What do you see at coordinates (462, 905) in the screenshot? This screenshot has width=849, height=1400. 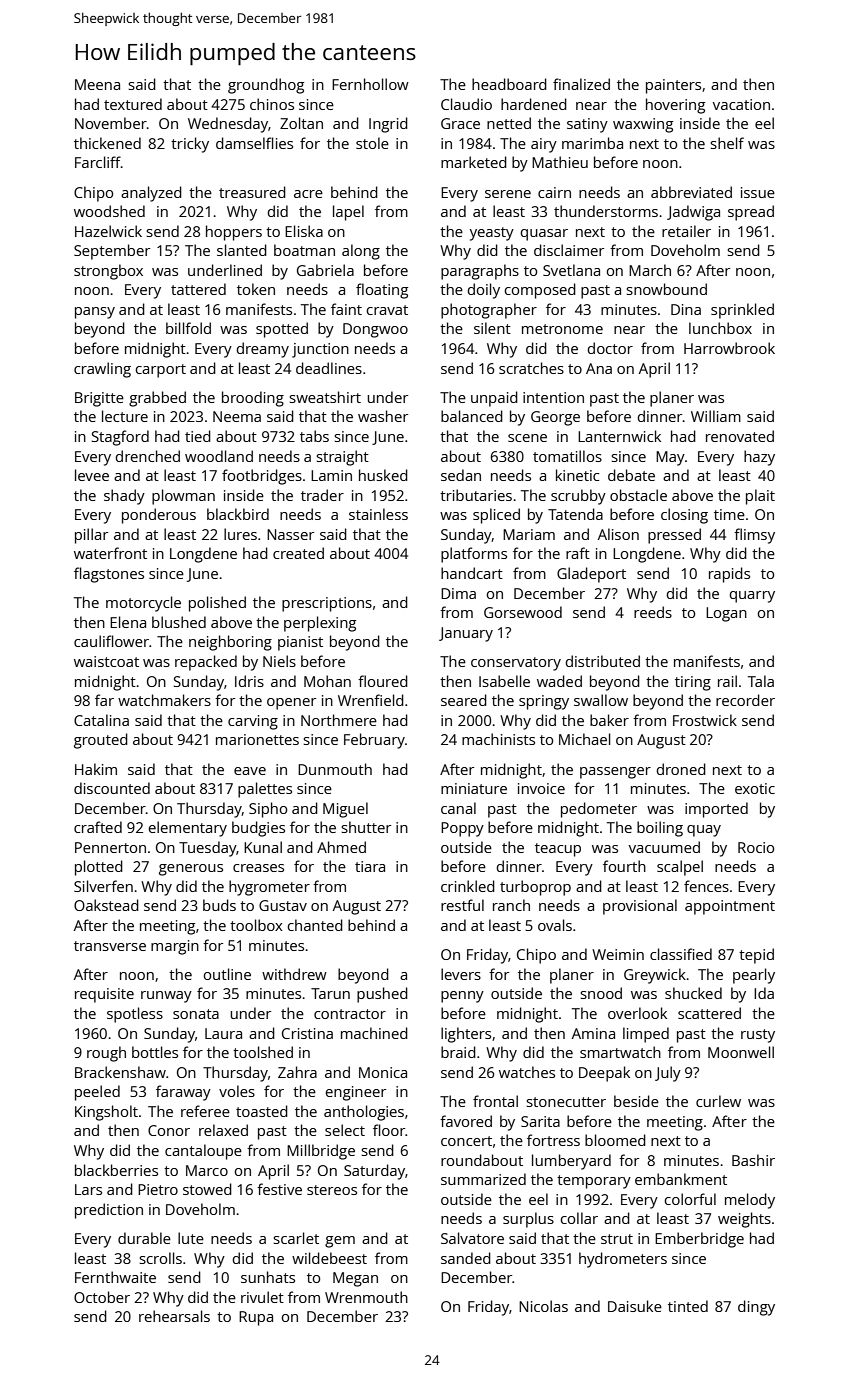 I see `restful` at bounding box center [462, 905].
